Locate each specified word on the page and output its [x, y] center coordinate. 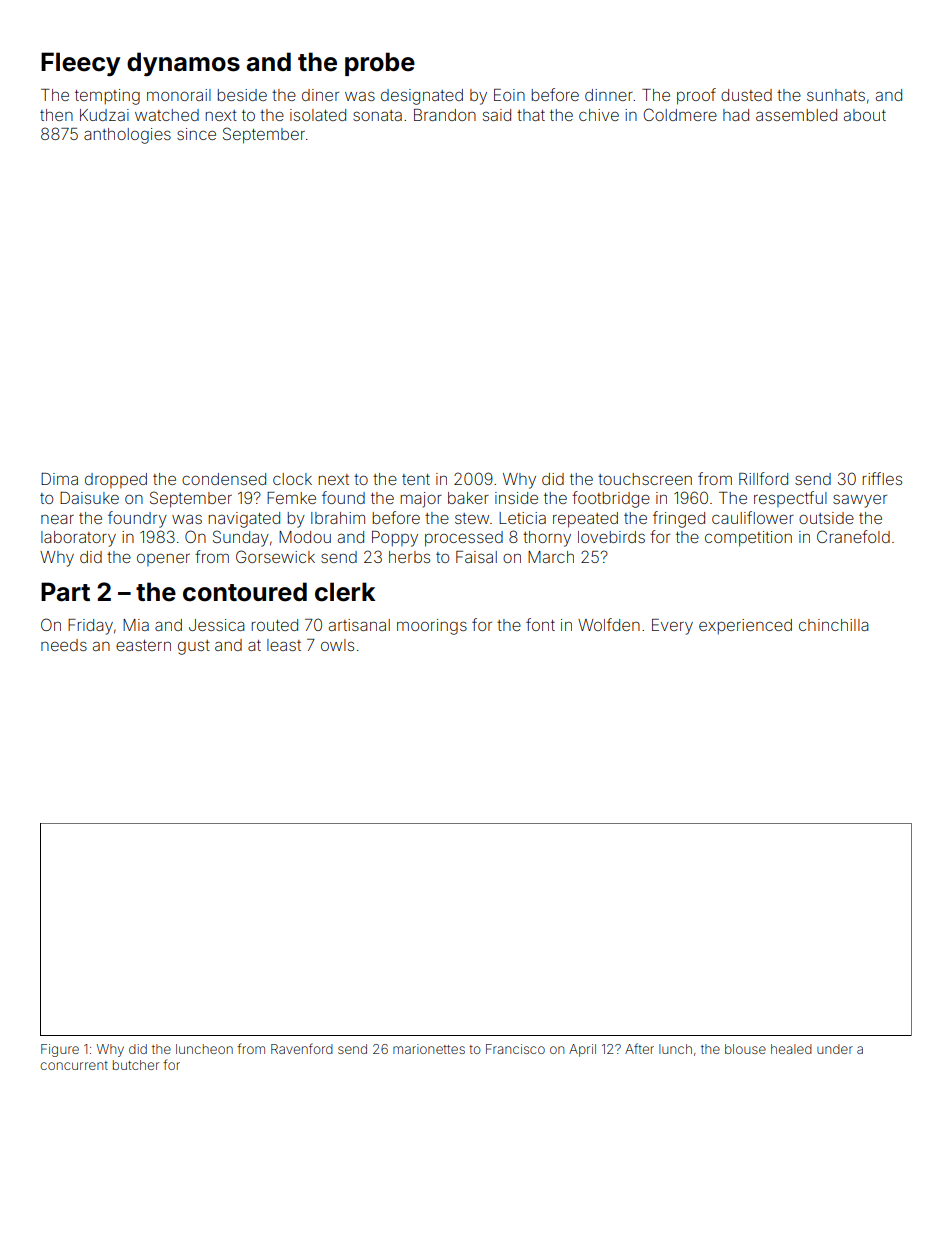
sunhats [836, 95]
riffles [882, 478]
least [284, 645]
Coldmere [680, 114]
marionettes [429, 1049]
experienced [745, 626]
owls [337, 645]
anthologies [127, 136]
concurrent [74, 1065]
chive [599, 115]
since [196, 134]
